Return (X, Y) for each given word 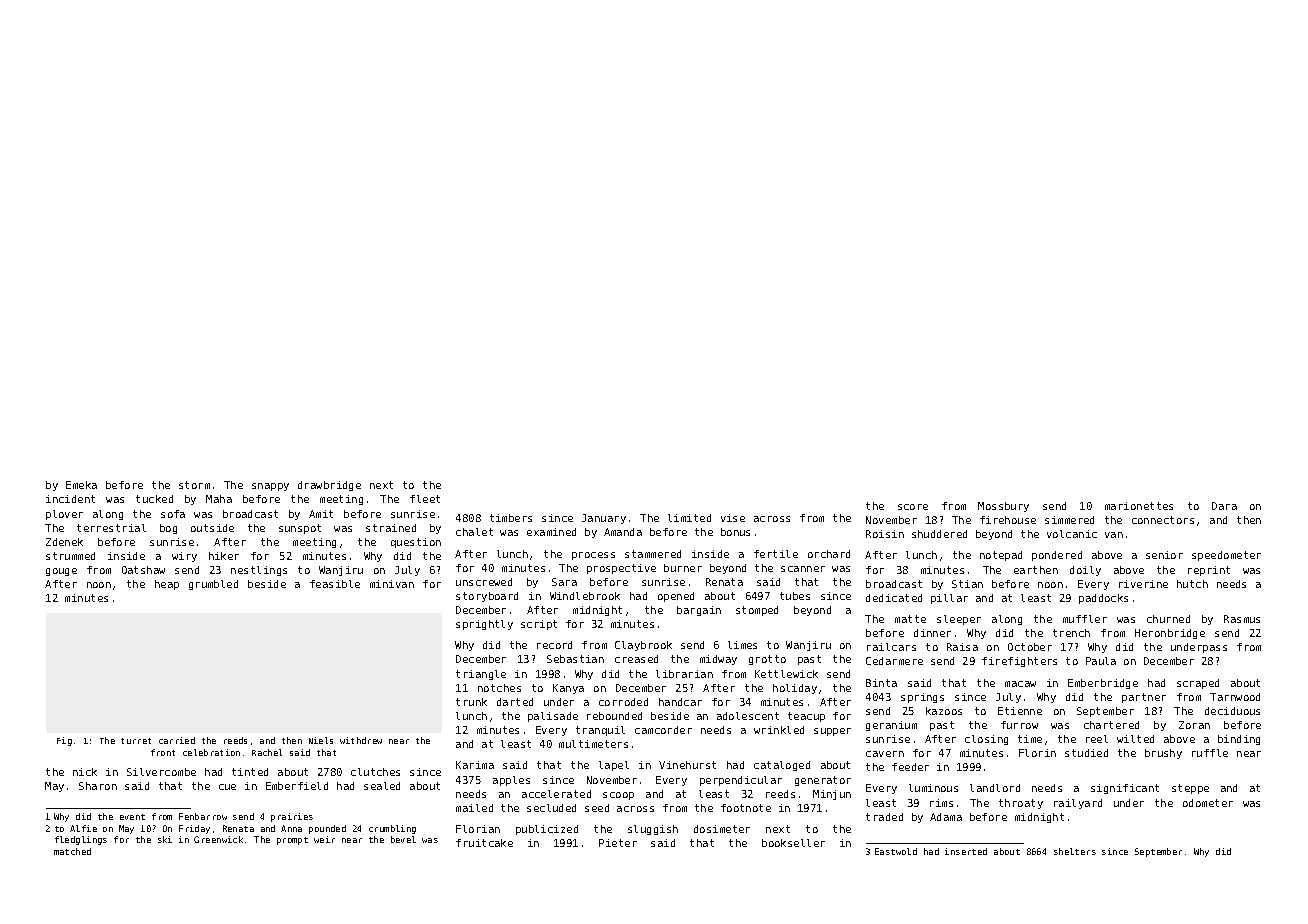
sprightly (484, 625)
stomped (757, 611)
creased (636, 659)
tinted (250, 772)
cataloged (782, 766)
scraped (1198, 684)
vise (733, 518)
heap (167, 585)
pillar (949, 599)
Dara (1224, 506)
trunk (471, 702)
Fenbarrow (203, 816)
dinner (932, 633)
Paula (1101, 661)
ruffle (1210, 753)
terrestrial (111, 528)
